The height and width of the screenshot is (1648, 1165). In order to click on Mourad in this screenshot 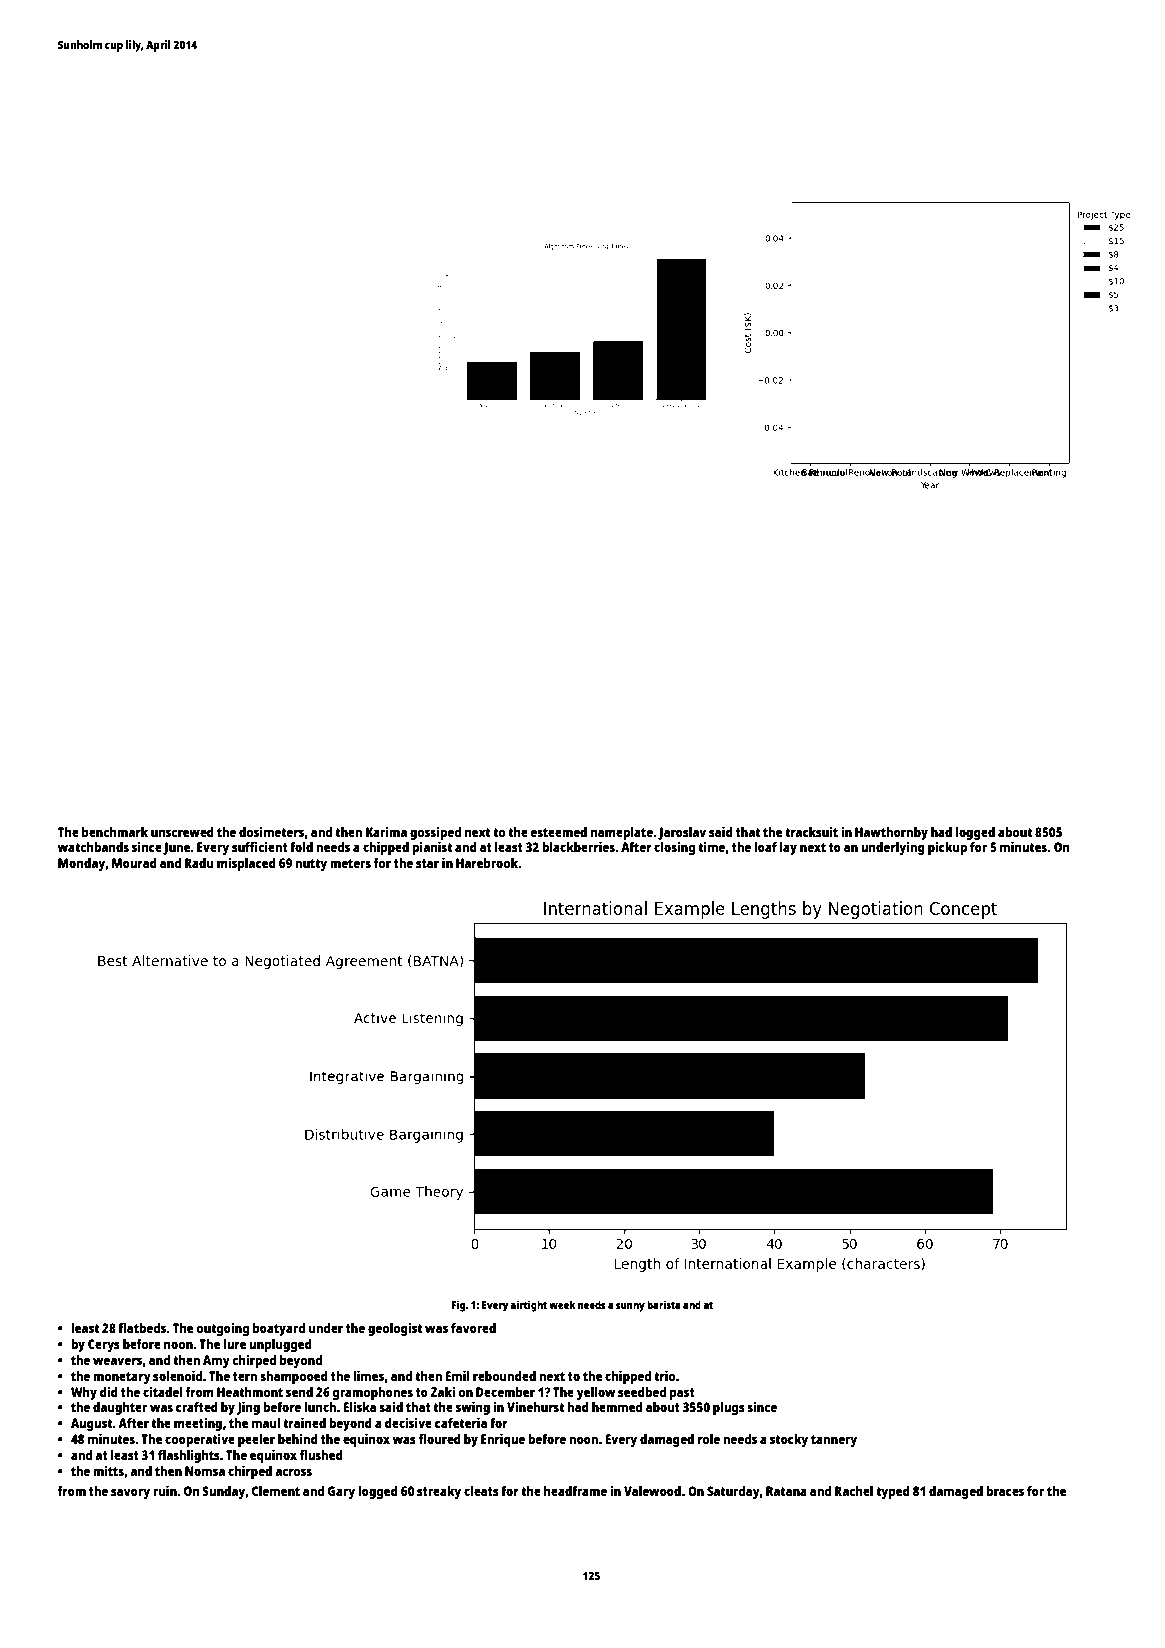, I will do `click(134, 863)`.
